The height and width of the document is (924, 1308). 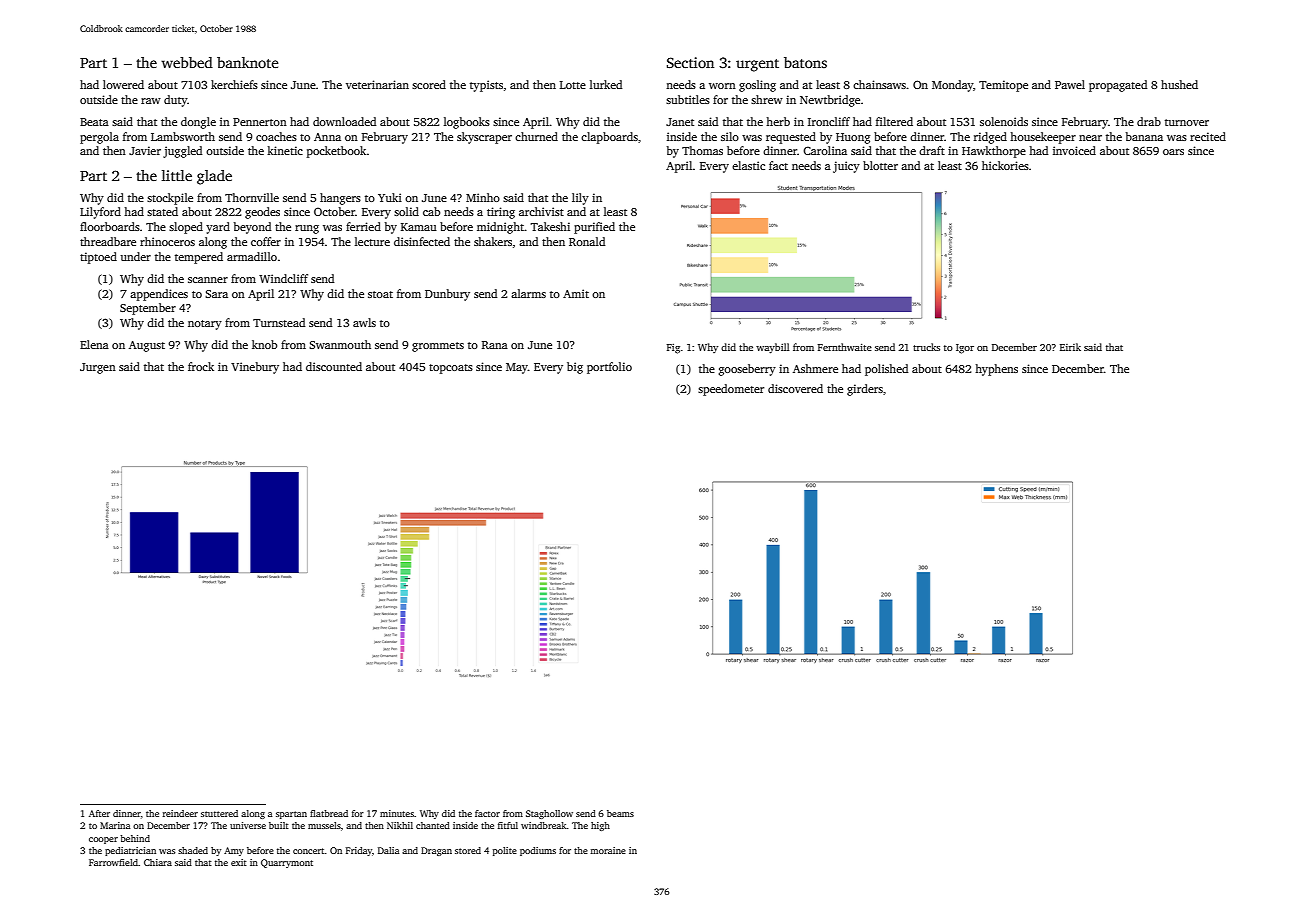 I want to click on high, so click(x=600, y=826).
